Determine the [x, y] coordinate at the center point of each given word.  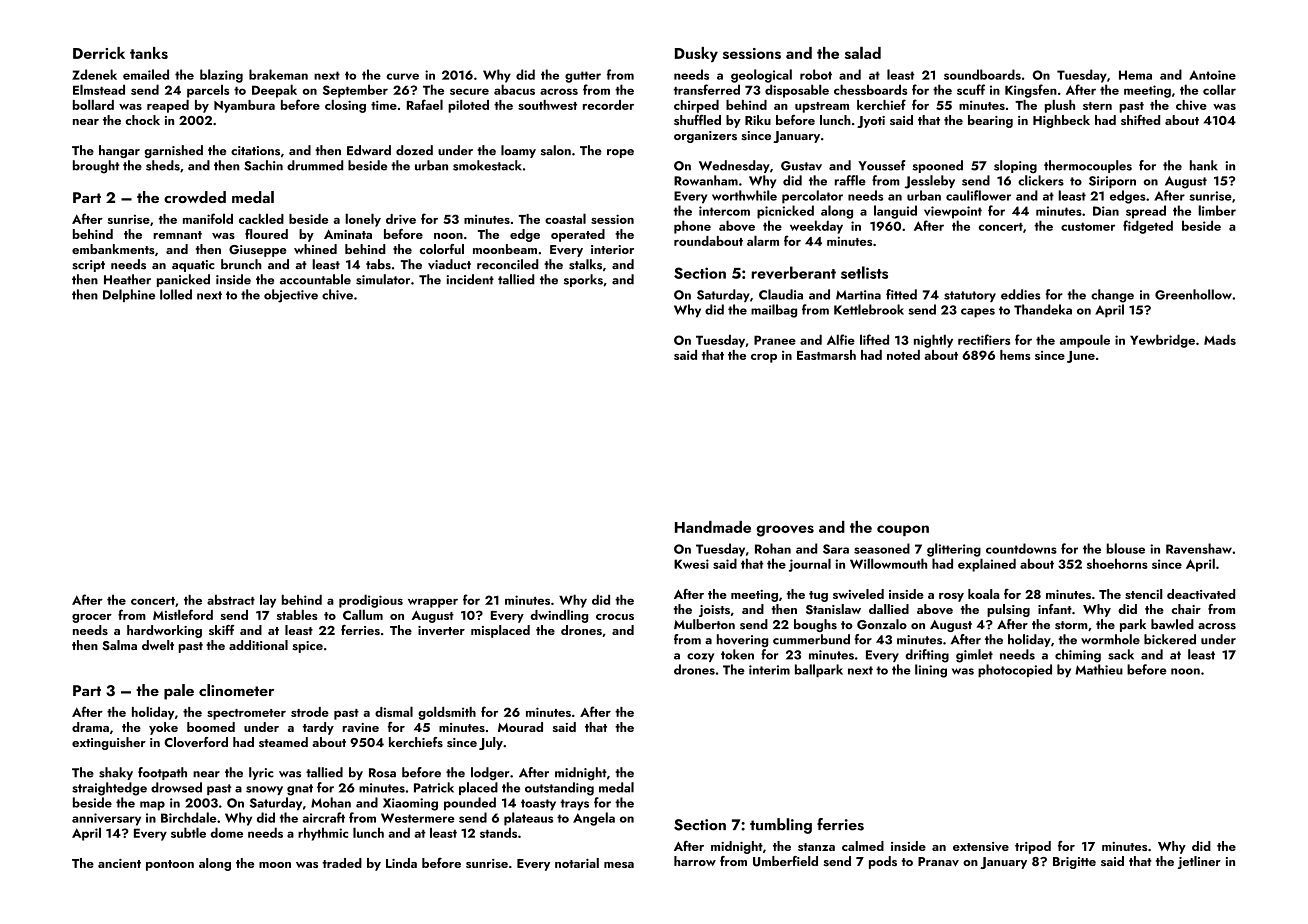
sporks [583, 280]
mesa [619, 865]
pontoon [170, 865]
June [1081, 357]
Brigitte [1074, 863]
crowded [195, 197]
